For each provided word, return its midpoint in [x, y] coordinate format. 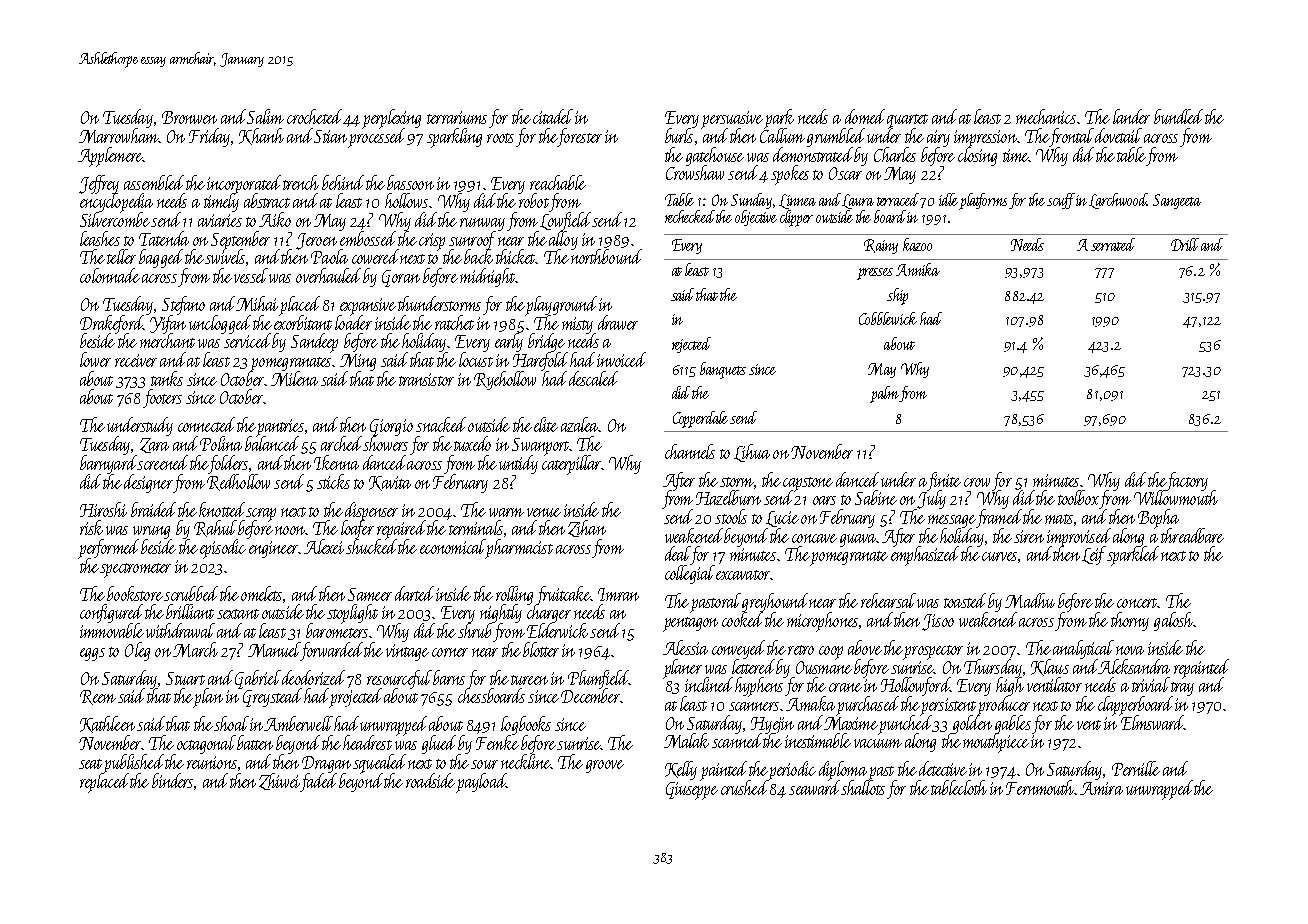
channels [690, 451]
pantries [280, 428]
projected [355, 698]
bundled [1178, 116]
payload [481, 783]
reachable [558, 182]
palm [884, 394]
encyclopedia [116, 202]
